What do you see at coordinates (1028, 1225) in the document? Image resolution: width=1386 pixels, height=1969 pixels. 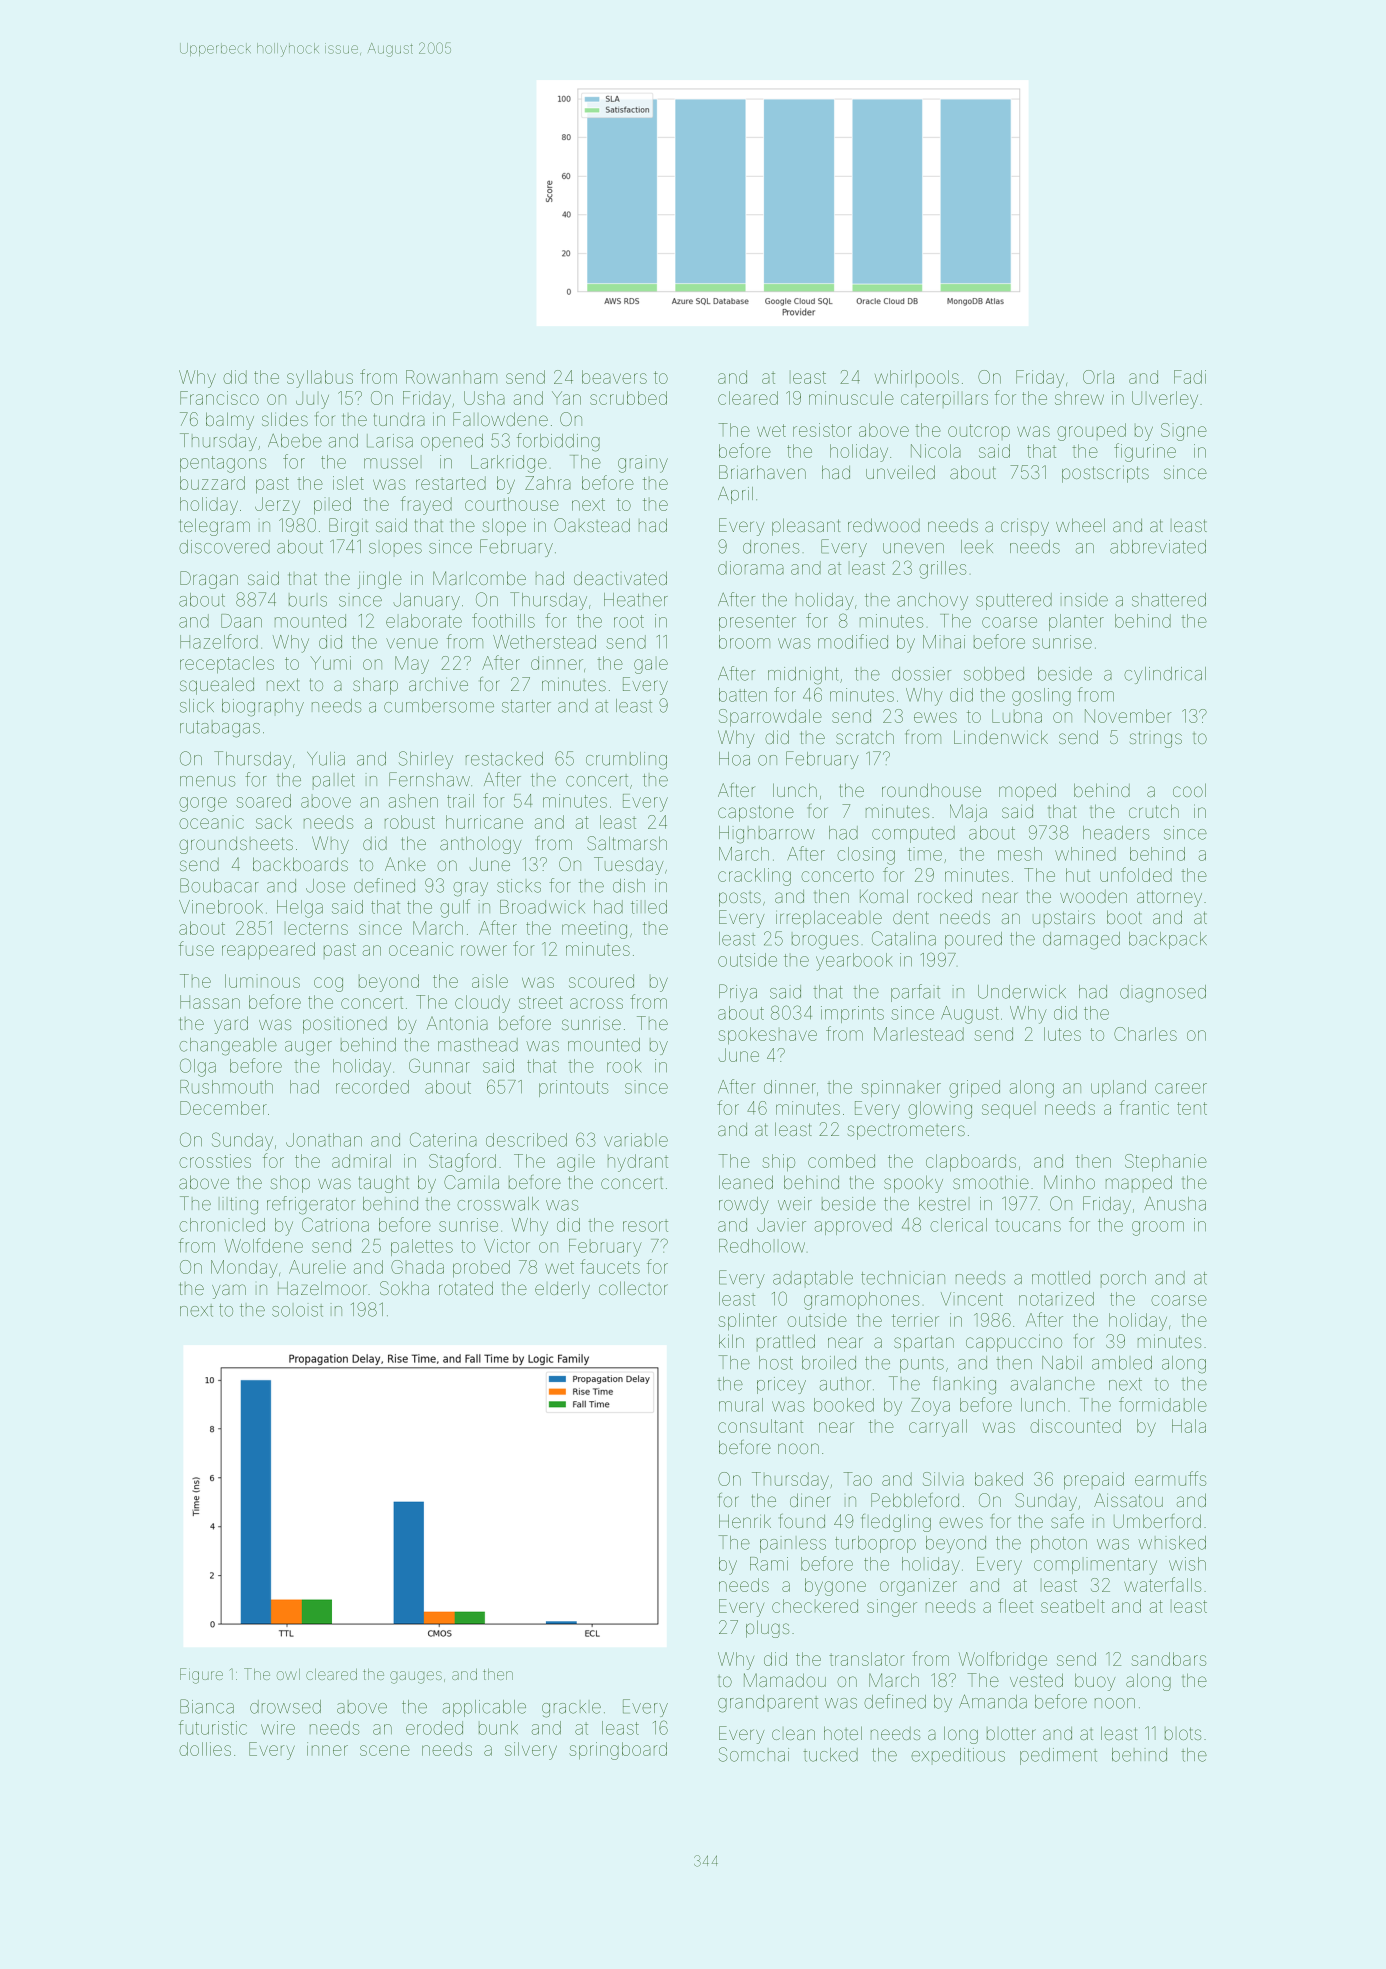 I see `toucans` at bounding box center [1028, 1225].
